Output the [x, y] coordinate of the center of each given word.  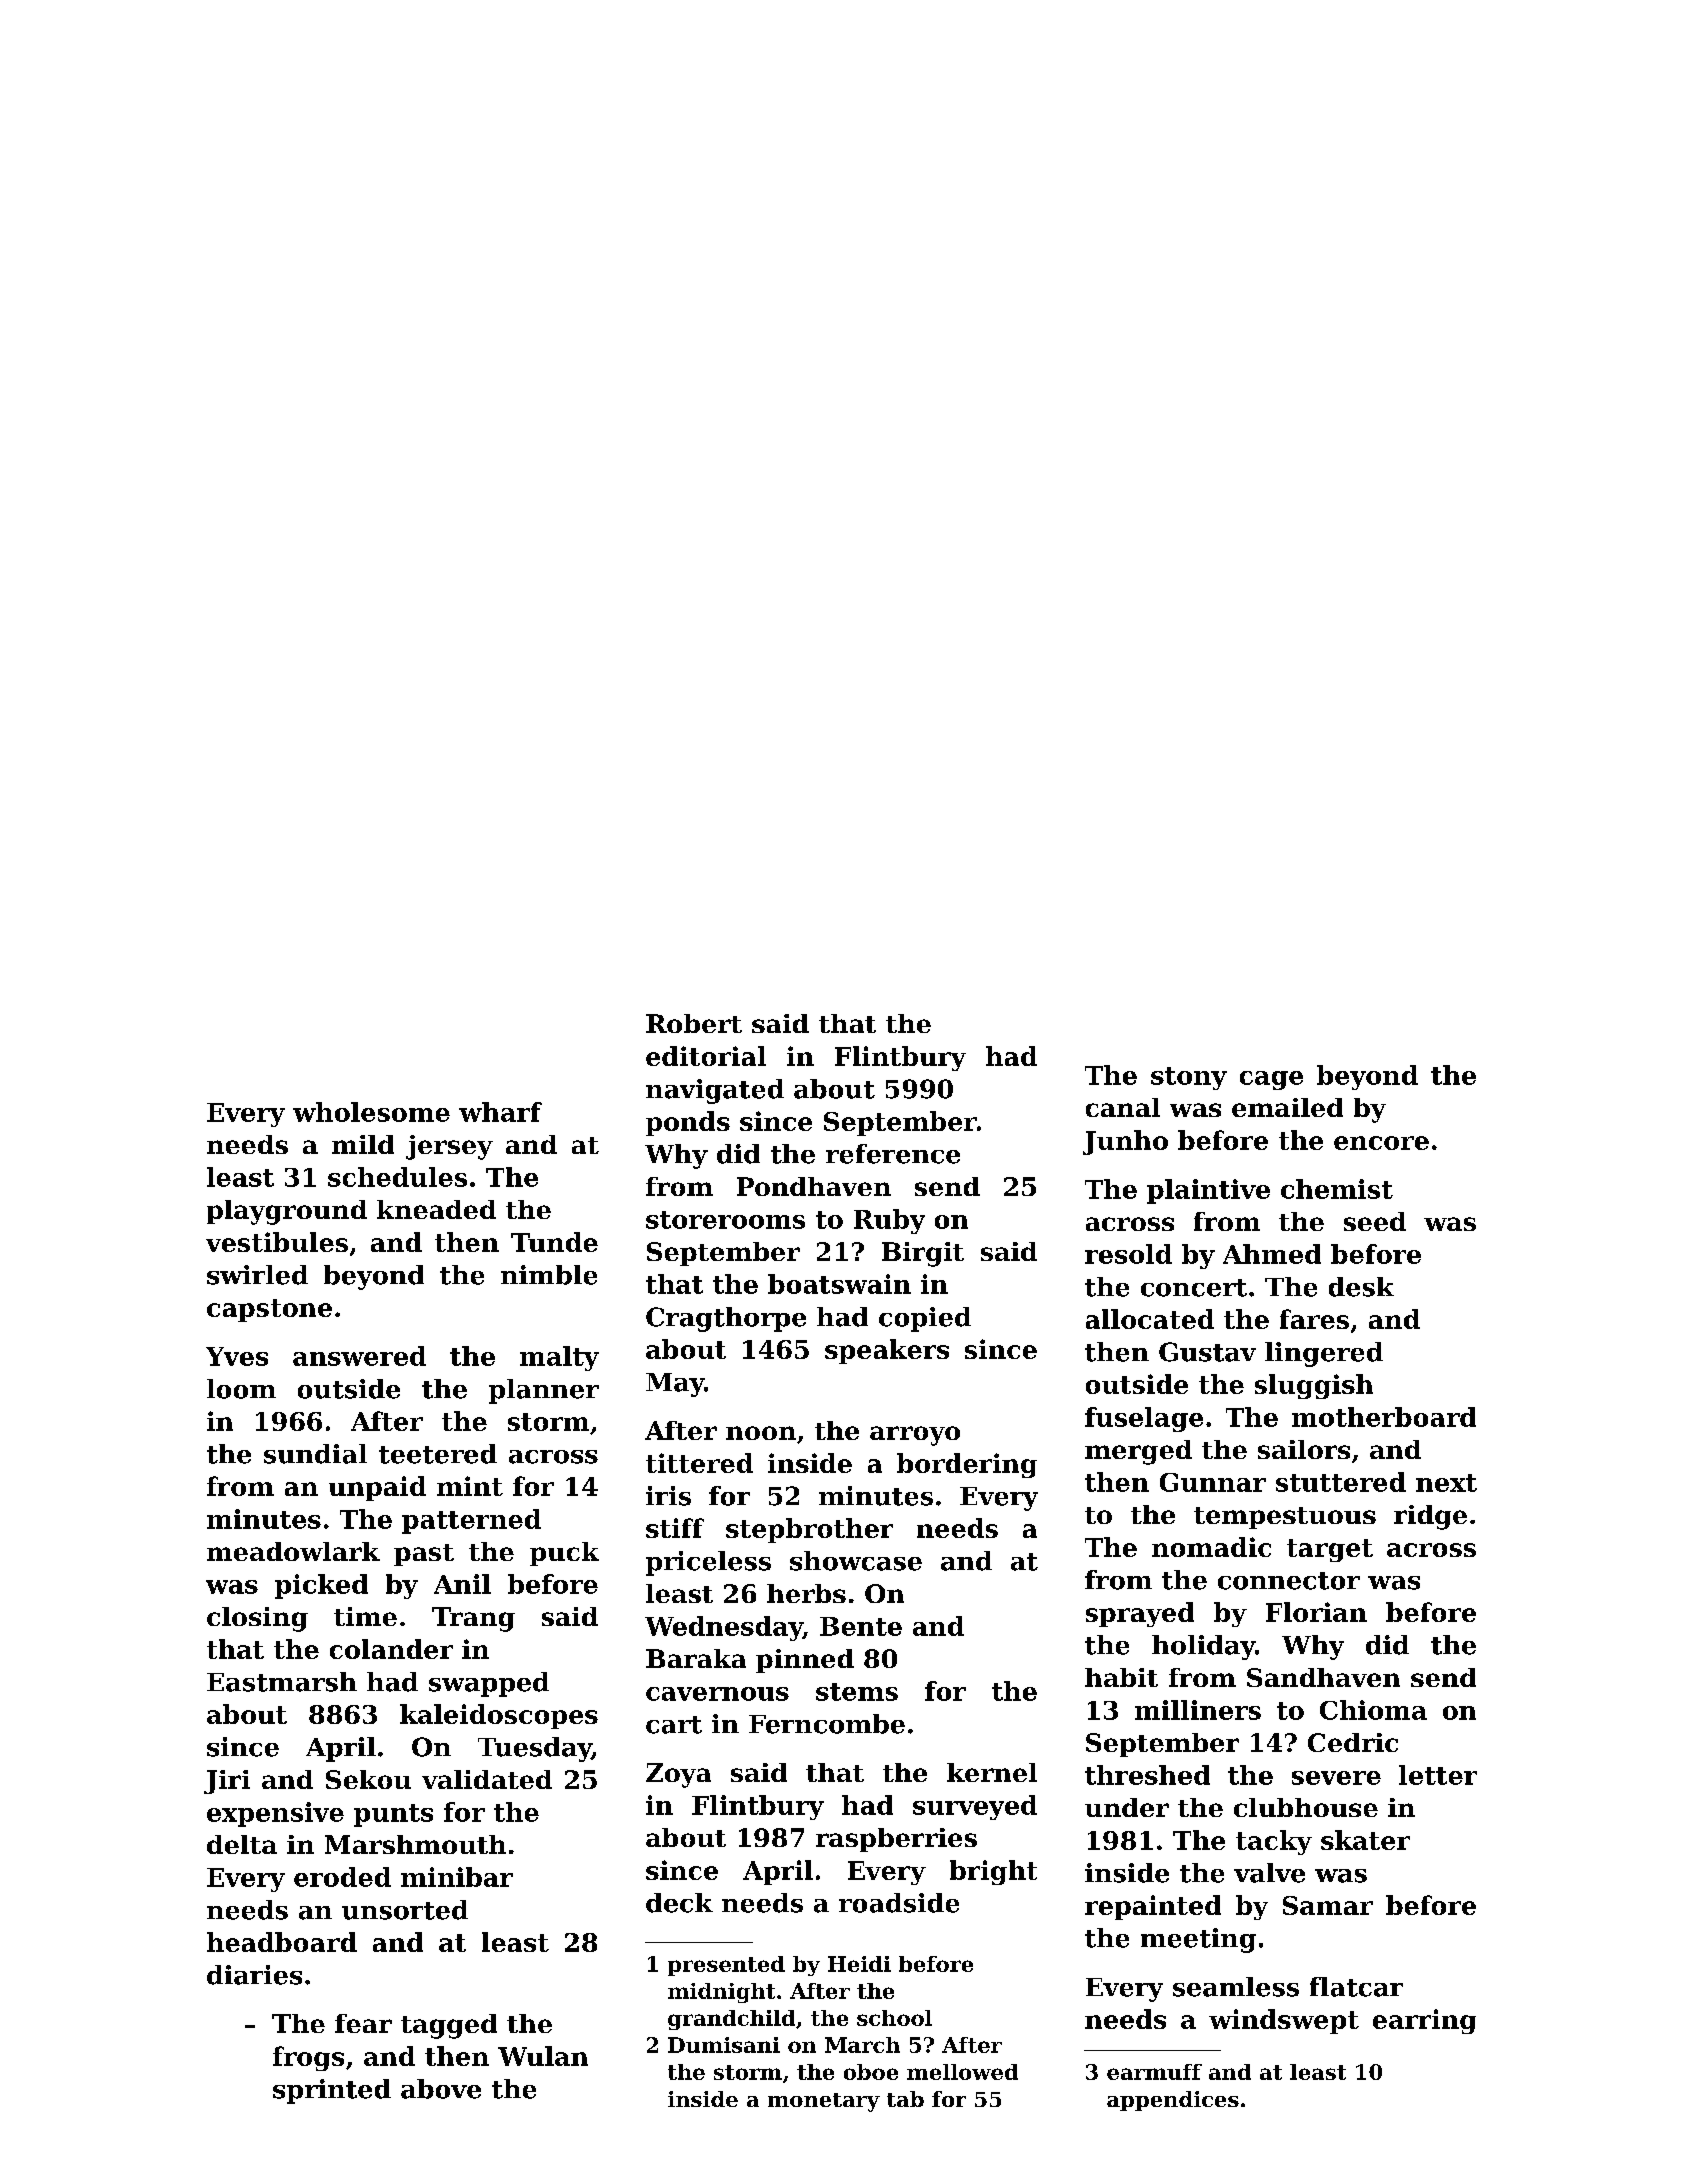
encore [1381, 1143]
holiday [1203, 1647]
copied [925, 1319]
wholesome [371, 1112]
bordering [967, 1465]
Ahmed [1272, 1254]
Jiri [227, 1782]
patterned [471, 1521]
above [441, 2089]
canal [1123, 1107]
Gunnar [1213, 1482]
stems [857, 1692]
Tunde [554, 1242]
